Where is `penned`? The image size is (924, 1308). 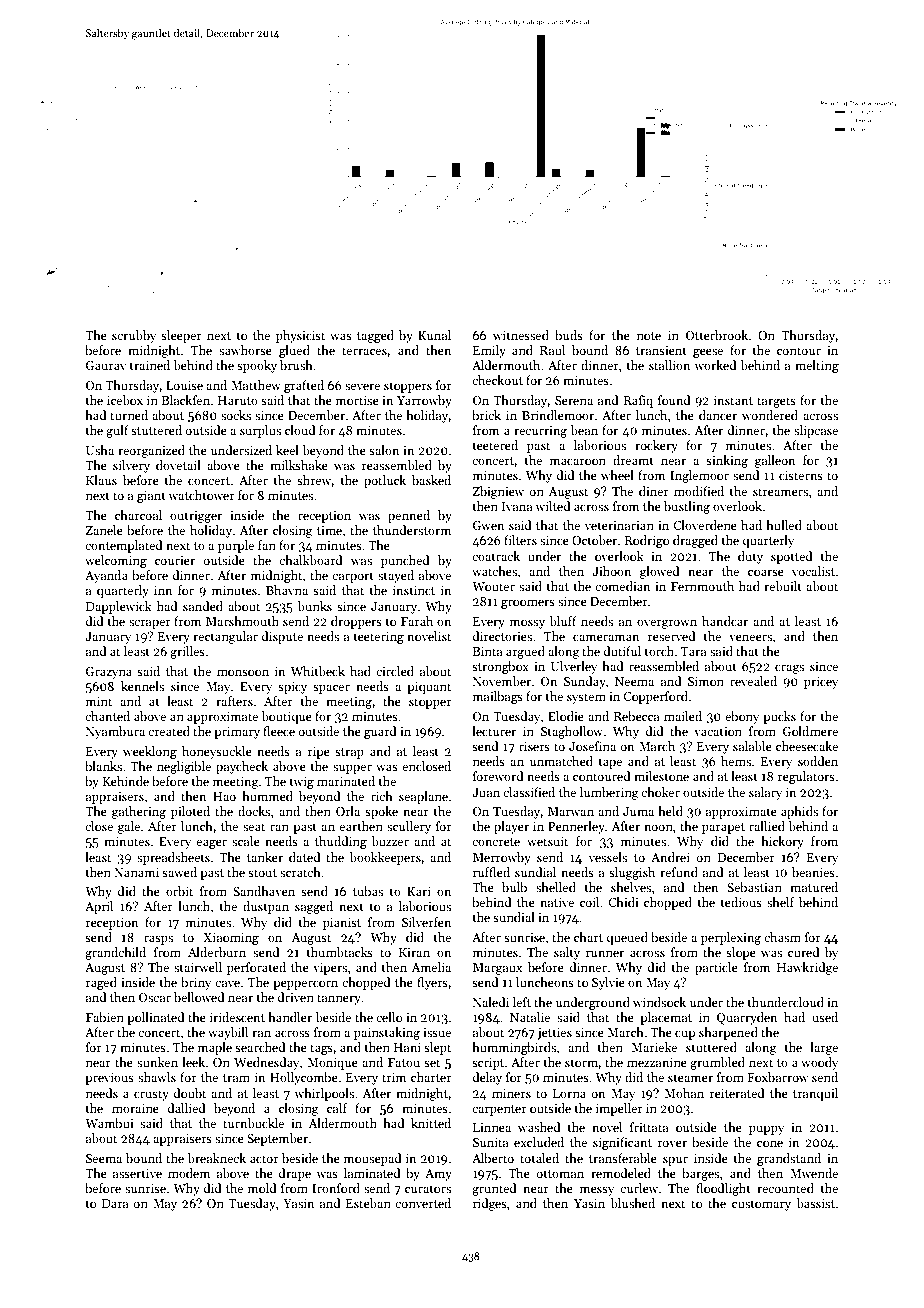
penned is located at coordinates (409, 516).
